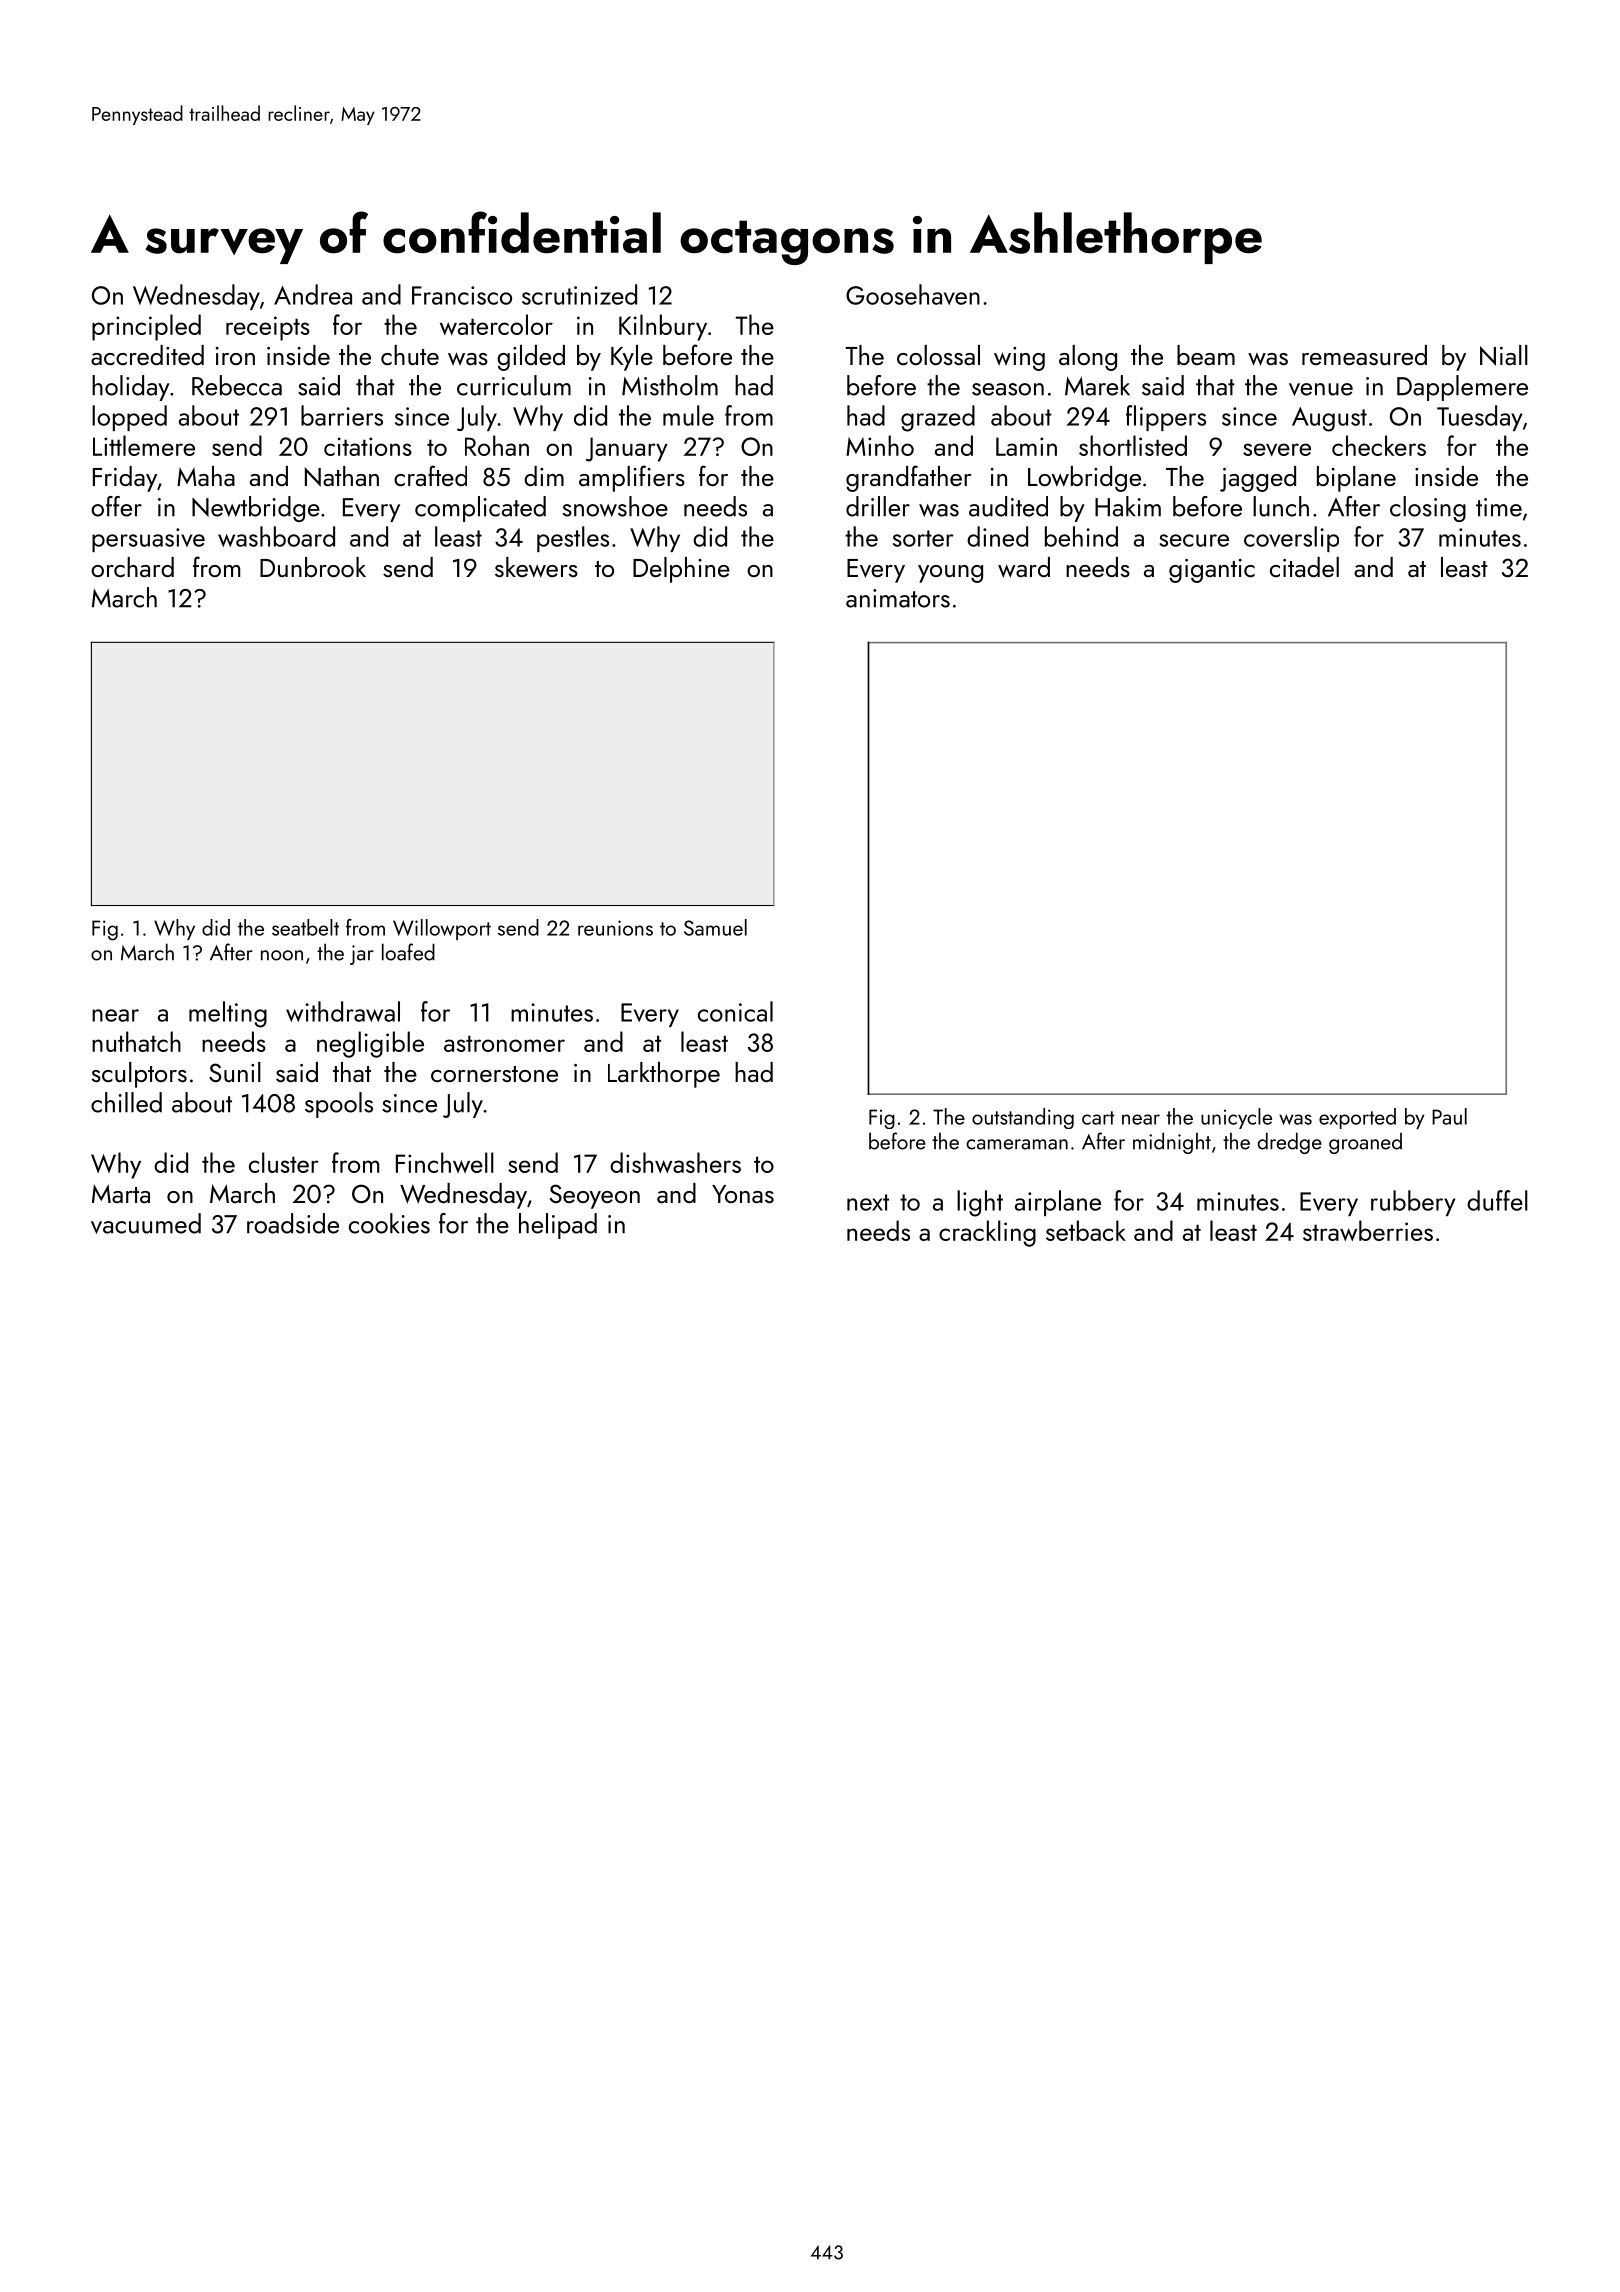  What do you see at coordinates (664, 1075) in the document?
I see `Larkthorpe` at bounding box center [664, 1075].
